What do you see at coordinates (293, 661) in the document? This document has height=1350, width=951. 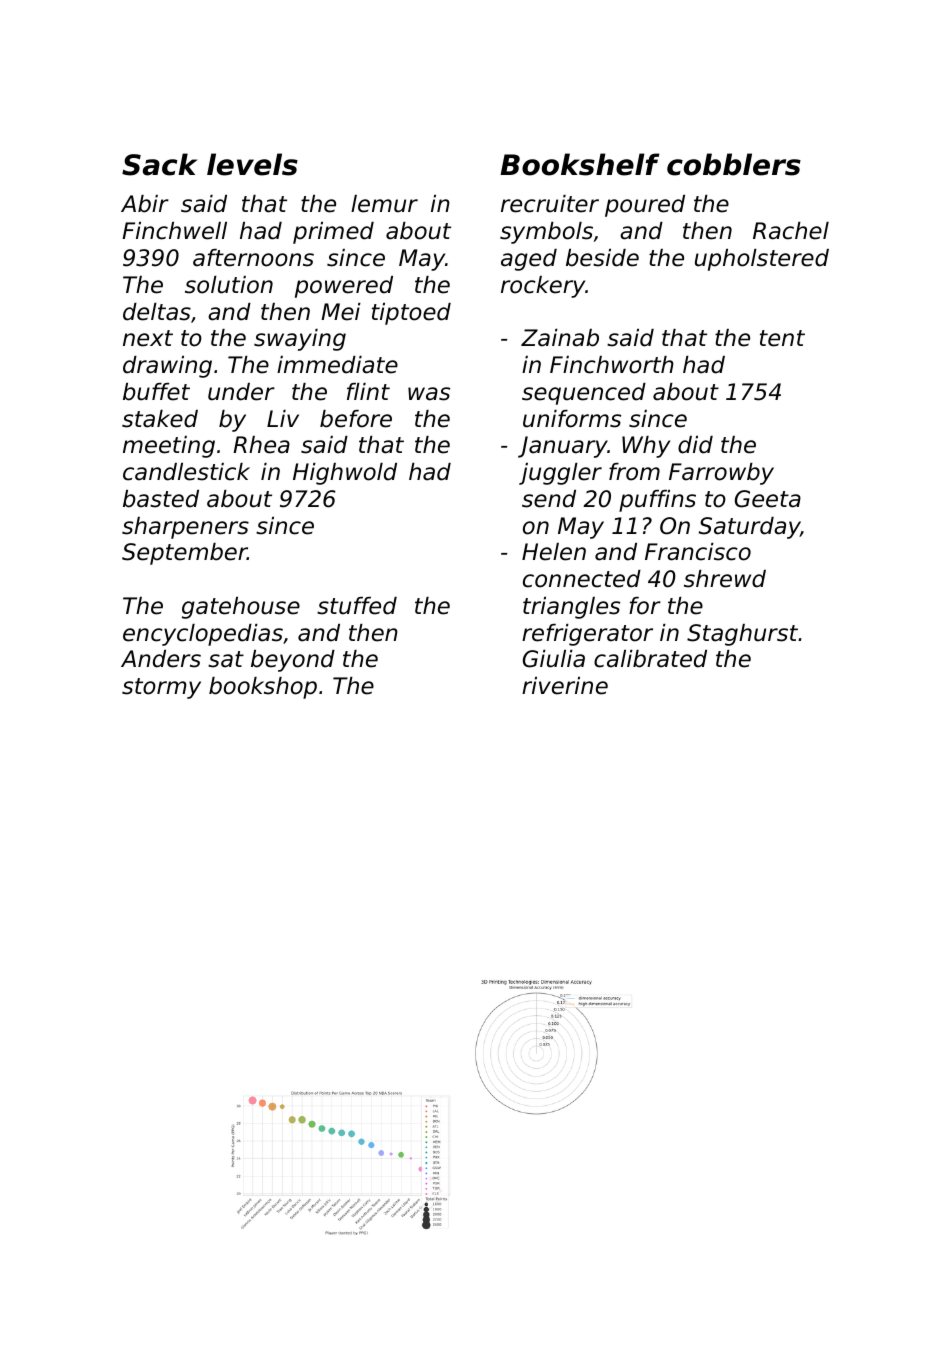 I see `beyond` at bounding box center [293, 661].
